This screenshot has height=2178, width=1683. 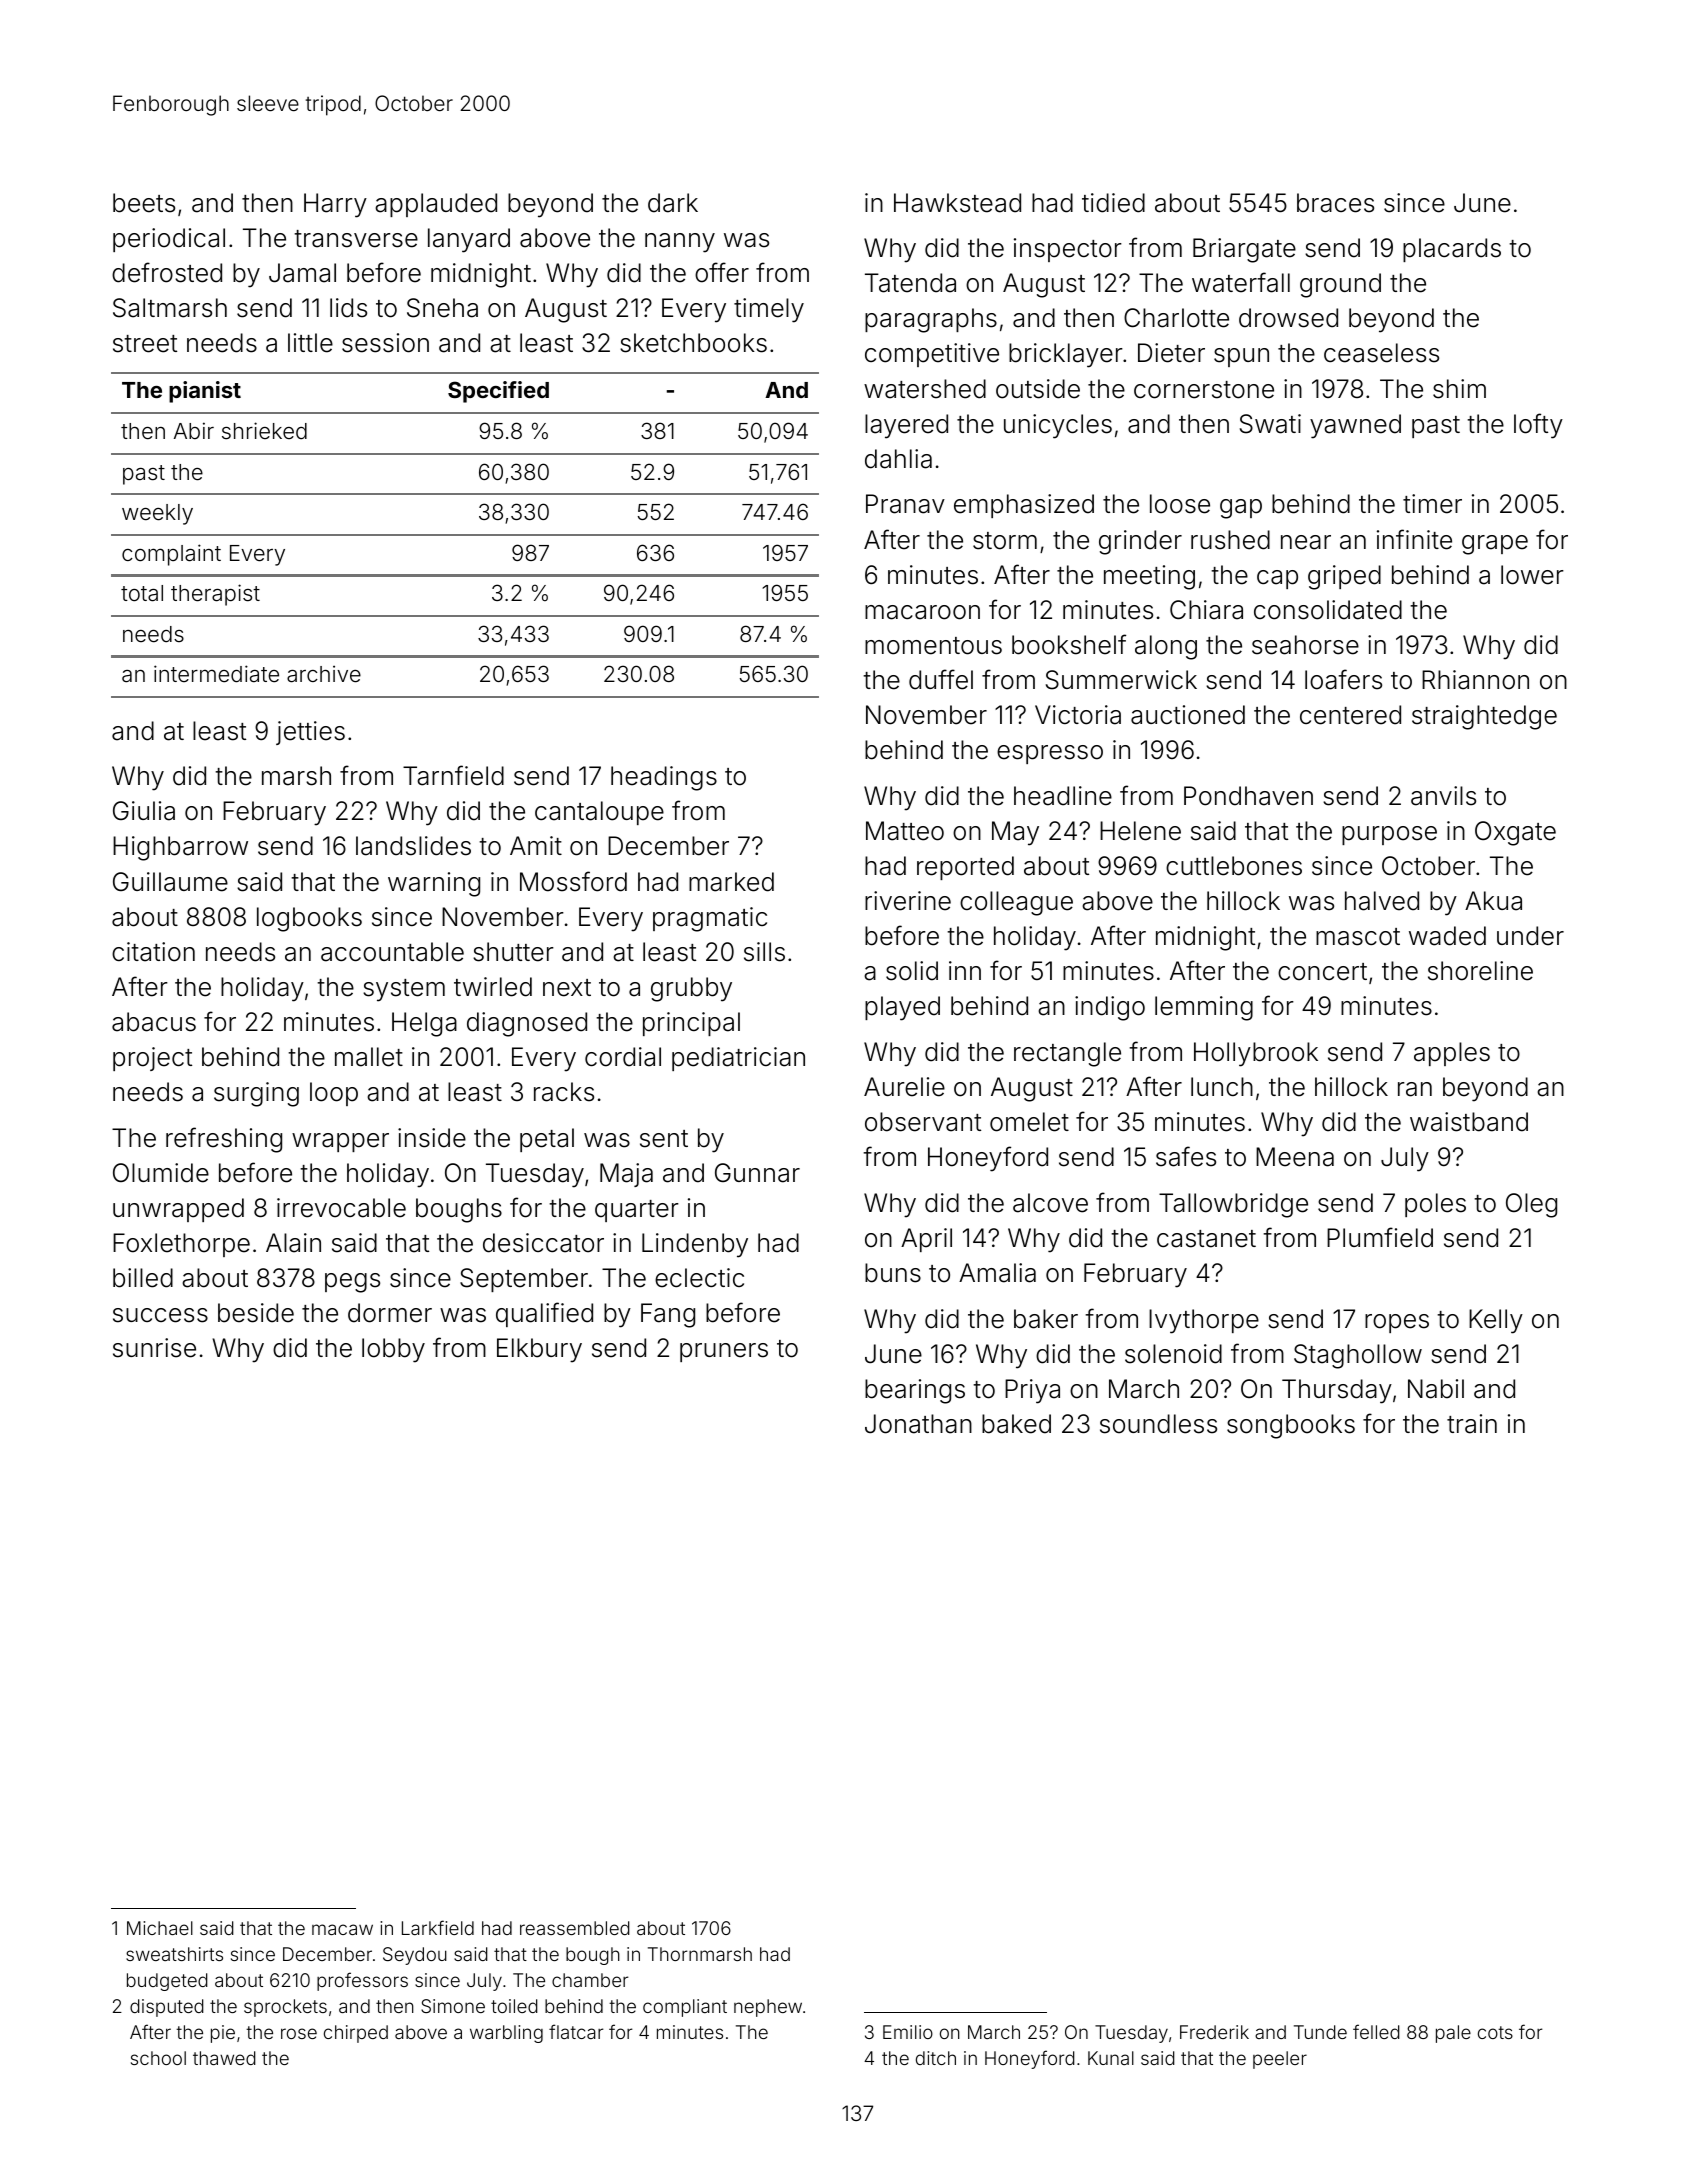 What do you see at coordinates (693, 343) in the screenshot?
I see `sketchbooks` at bounding box center [693, 343].
